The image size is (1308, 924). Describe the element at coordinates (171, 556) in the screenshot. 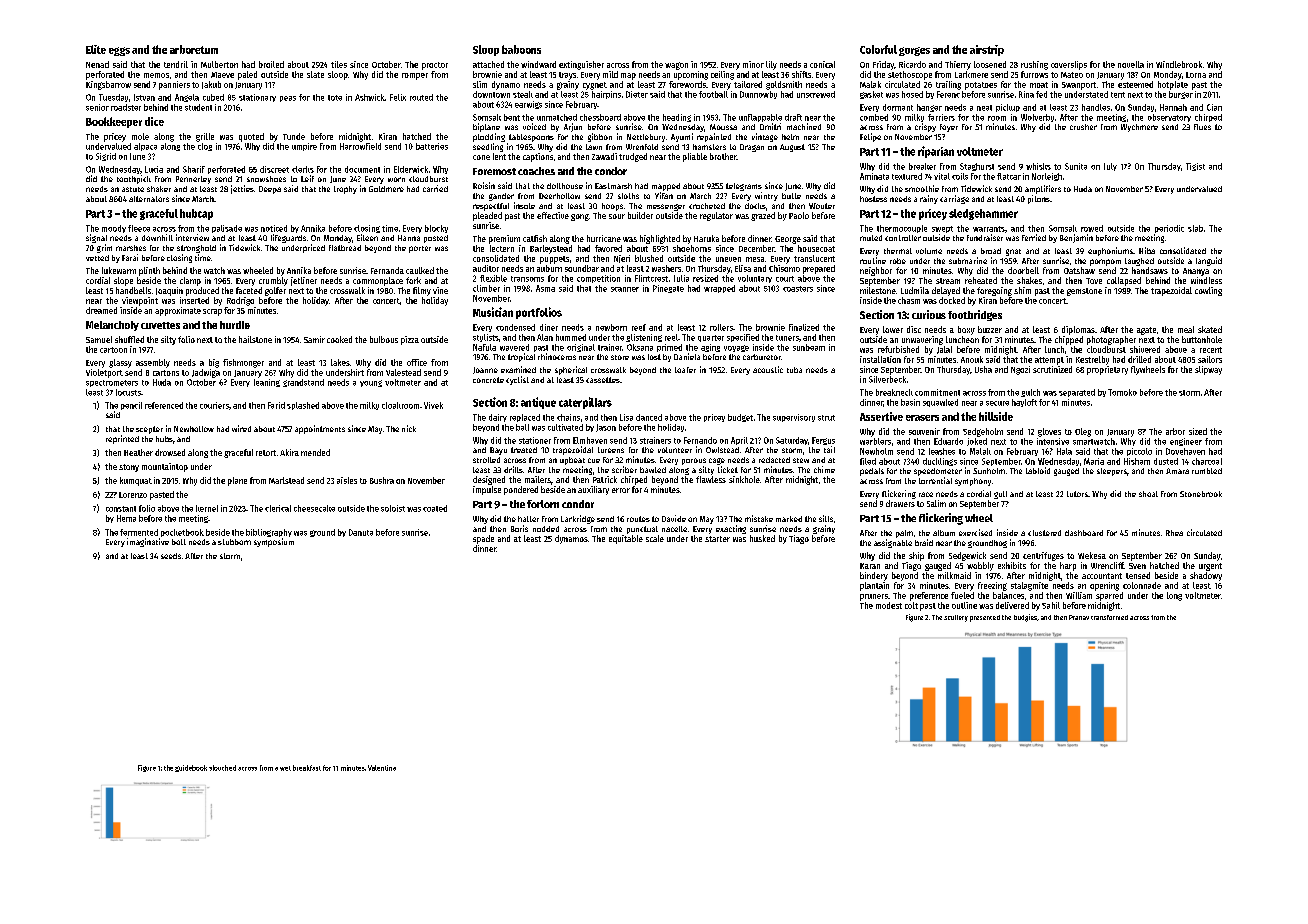

I see `seeds` at that location.
